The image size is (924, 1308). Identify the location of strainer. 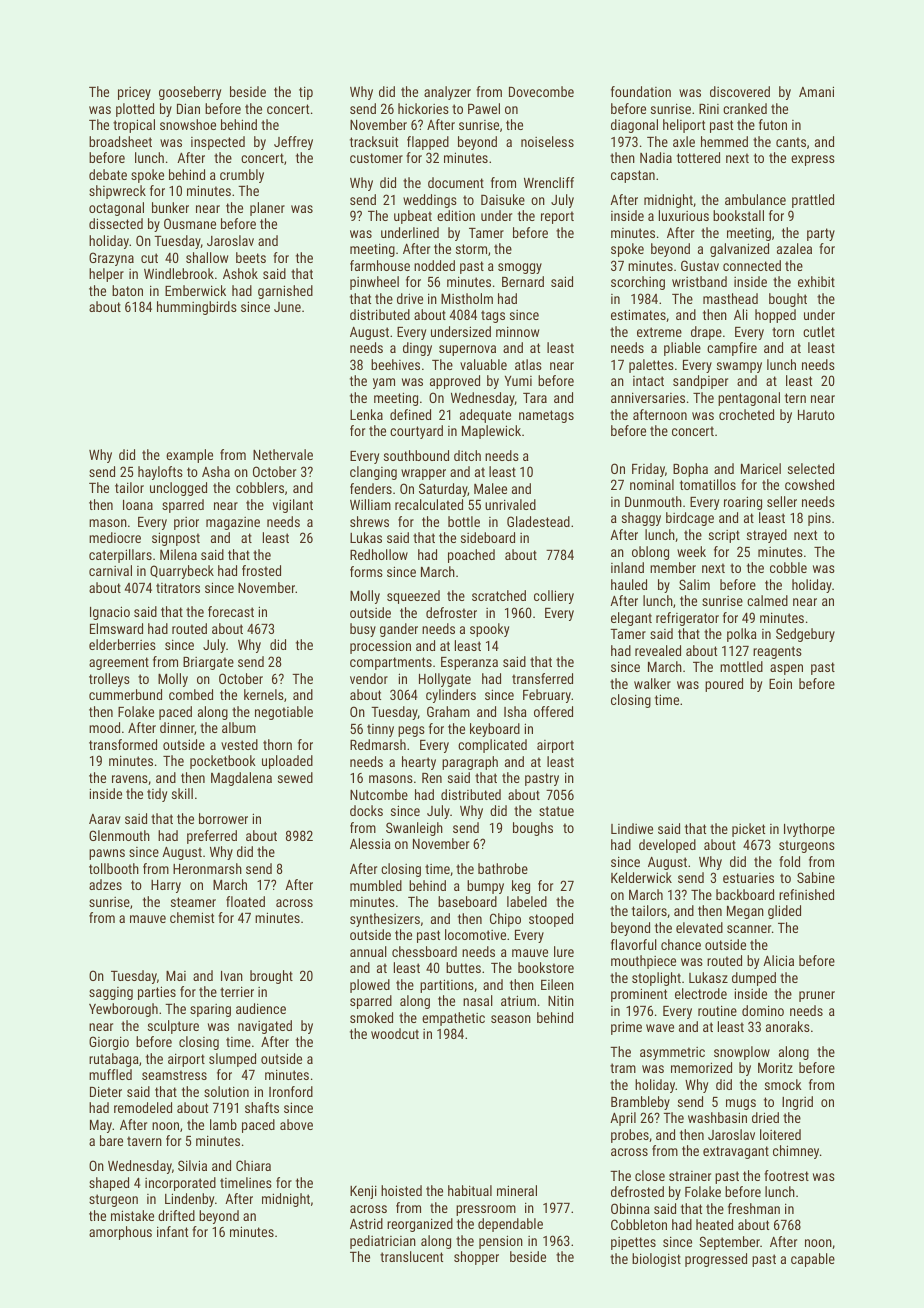
(690, 1176).
